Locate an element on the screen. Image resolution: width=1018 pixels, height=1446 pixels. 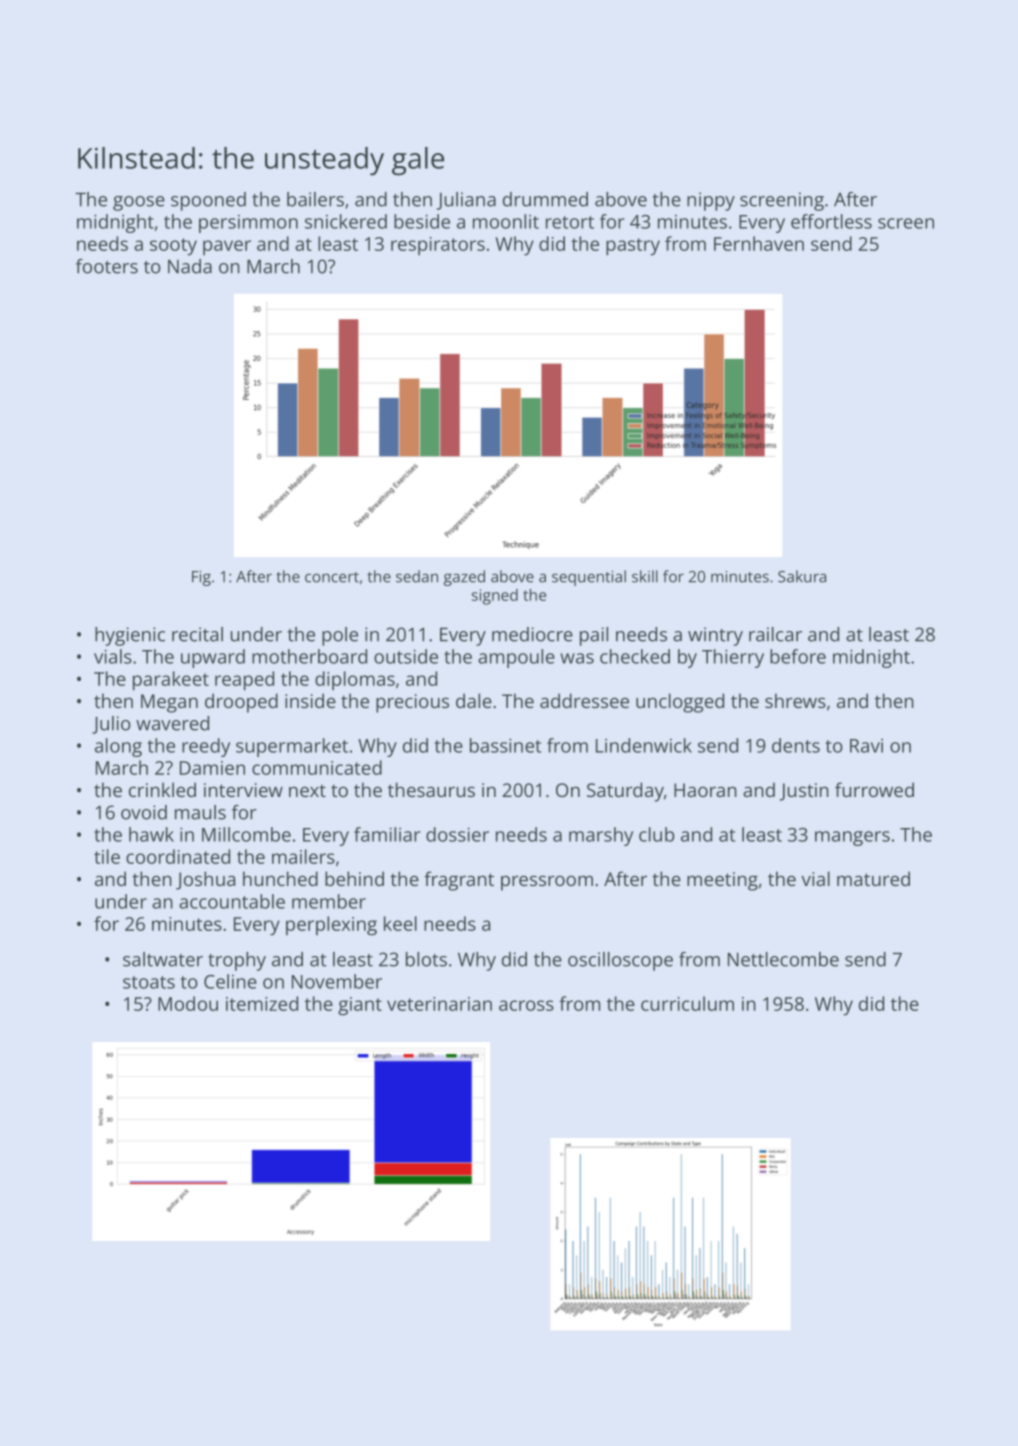
Megan is located at coordinates (169, 703).
